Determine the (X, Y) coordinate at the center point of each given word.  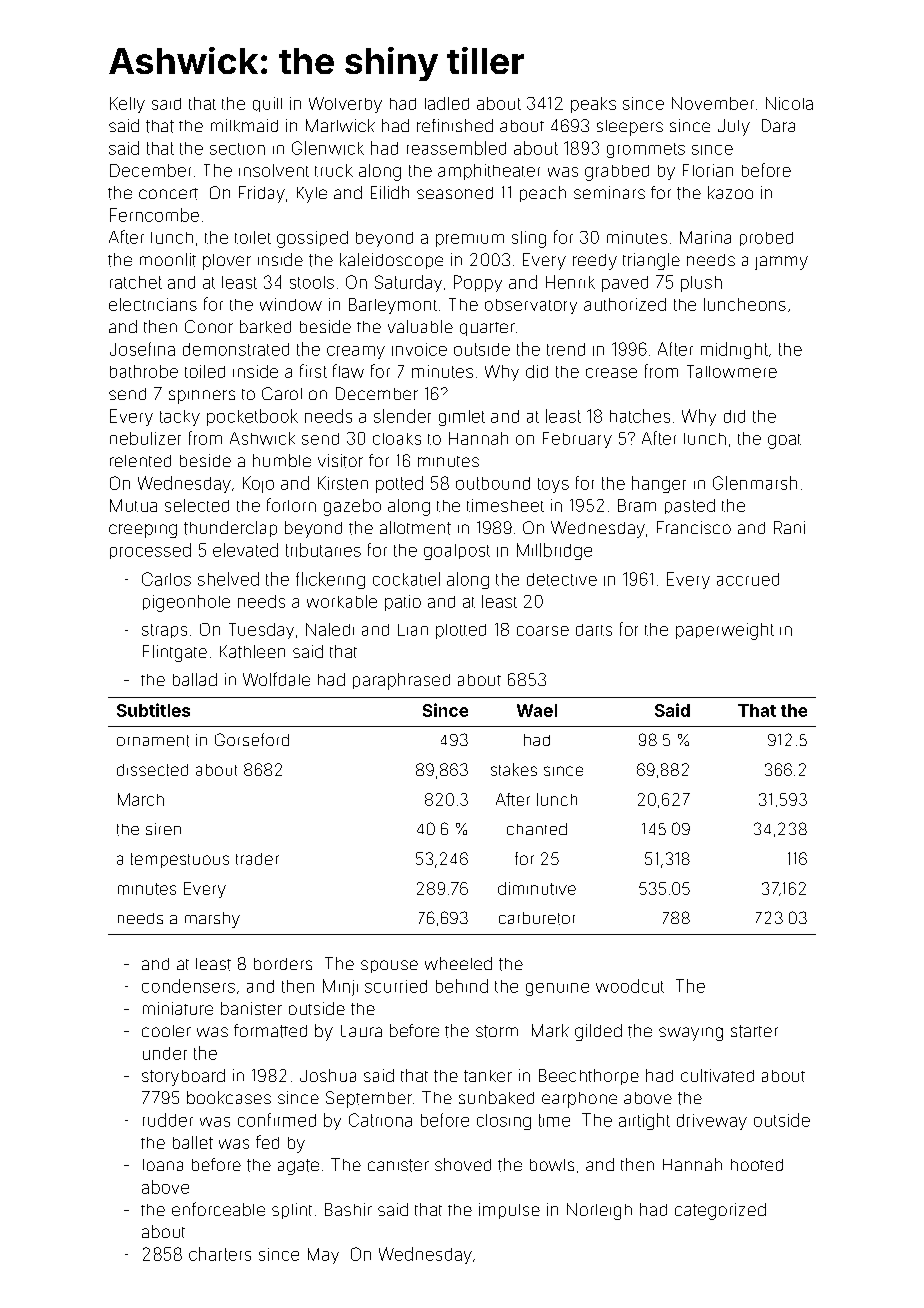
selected (197, 505)
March (141, 799)
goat (784, 441)
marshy (212, 920)
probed (766, 239)
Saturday (408, 283)
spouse (389, 966)
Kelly (127, 105)
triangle (651, 261)
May (323, 1256)
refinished (455, 125)
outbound (493, 483)
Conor (209, 326)
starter (754, 1031)
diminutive (537, 888)
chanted (537, 829)
